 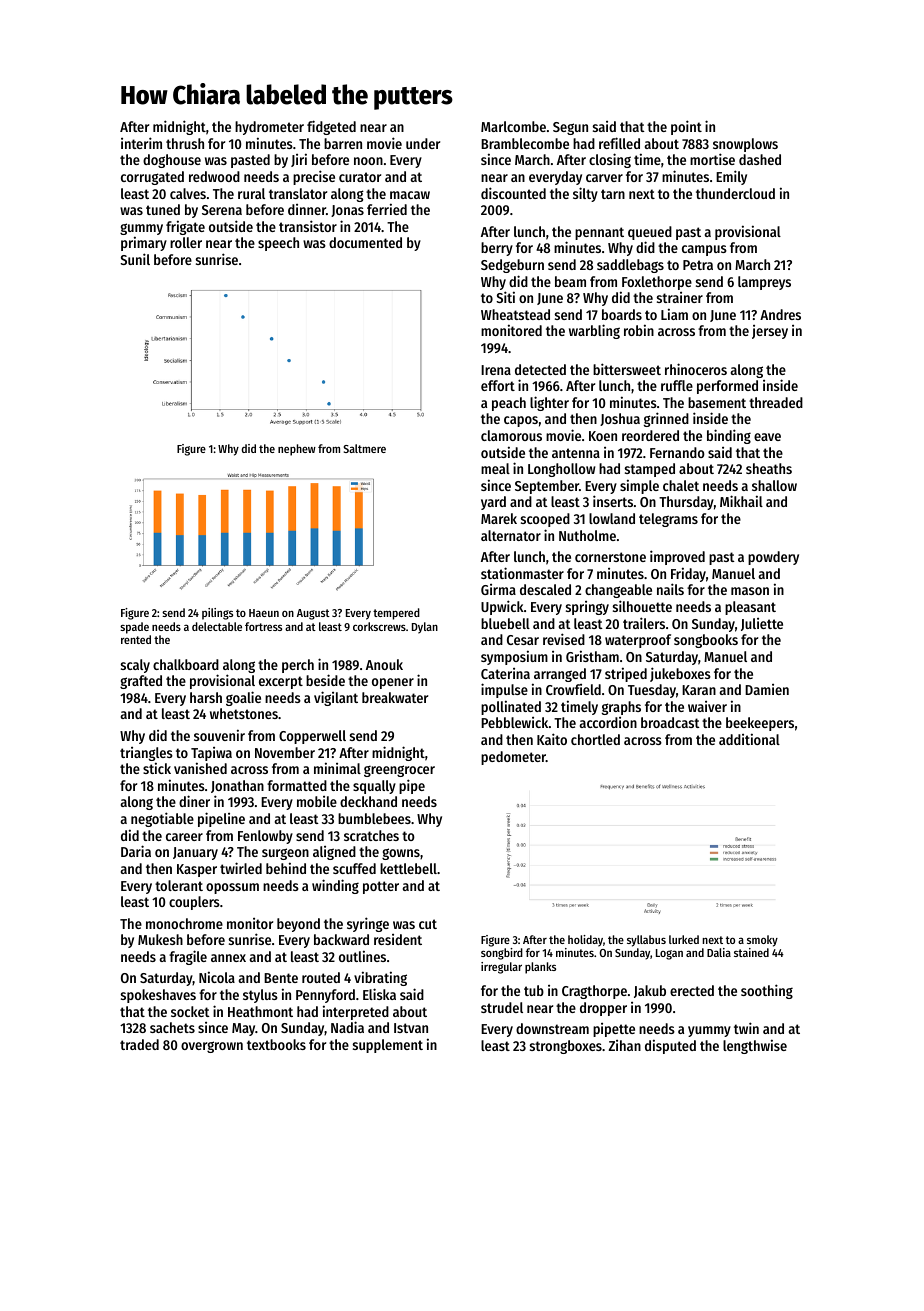 I want to click on snowplows, so click(x=745, y=145).
